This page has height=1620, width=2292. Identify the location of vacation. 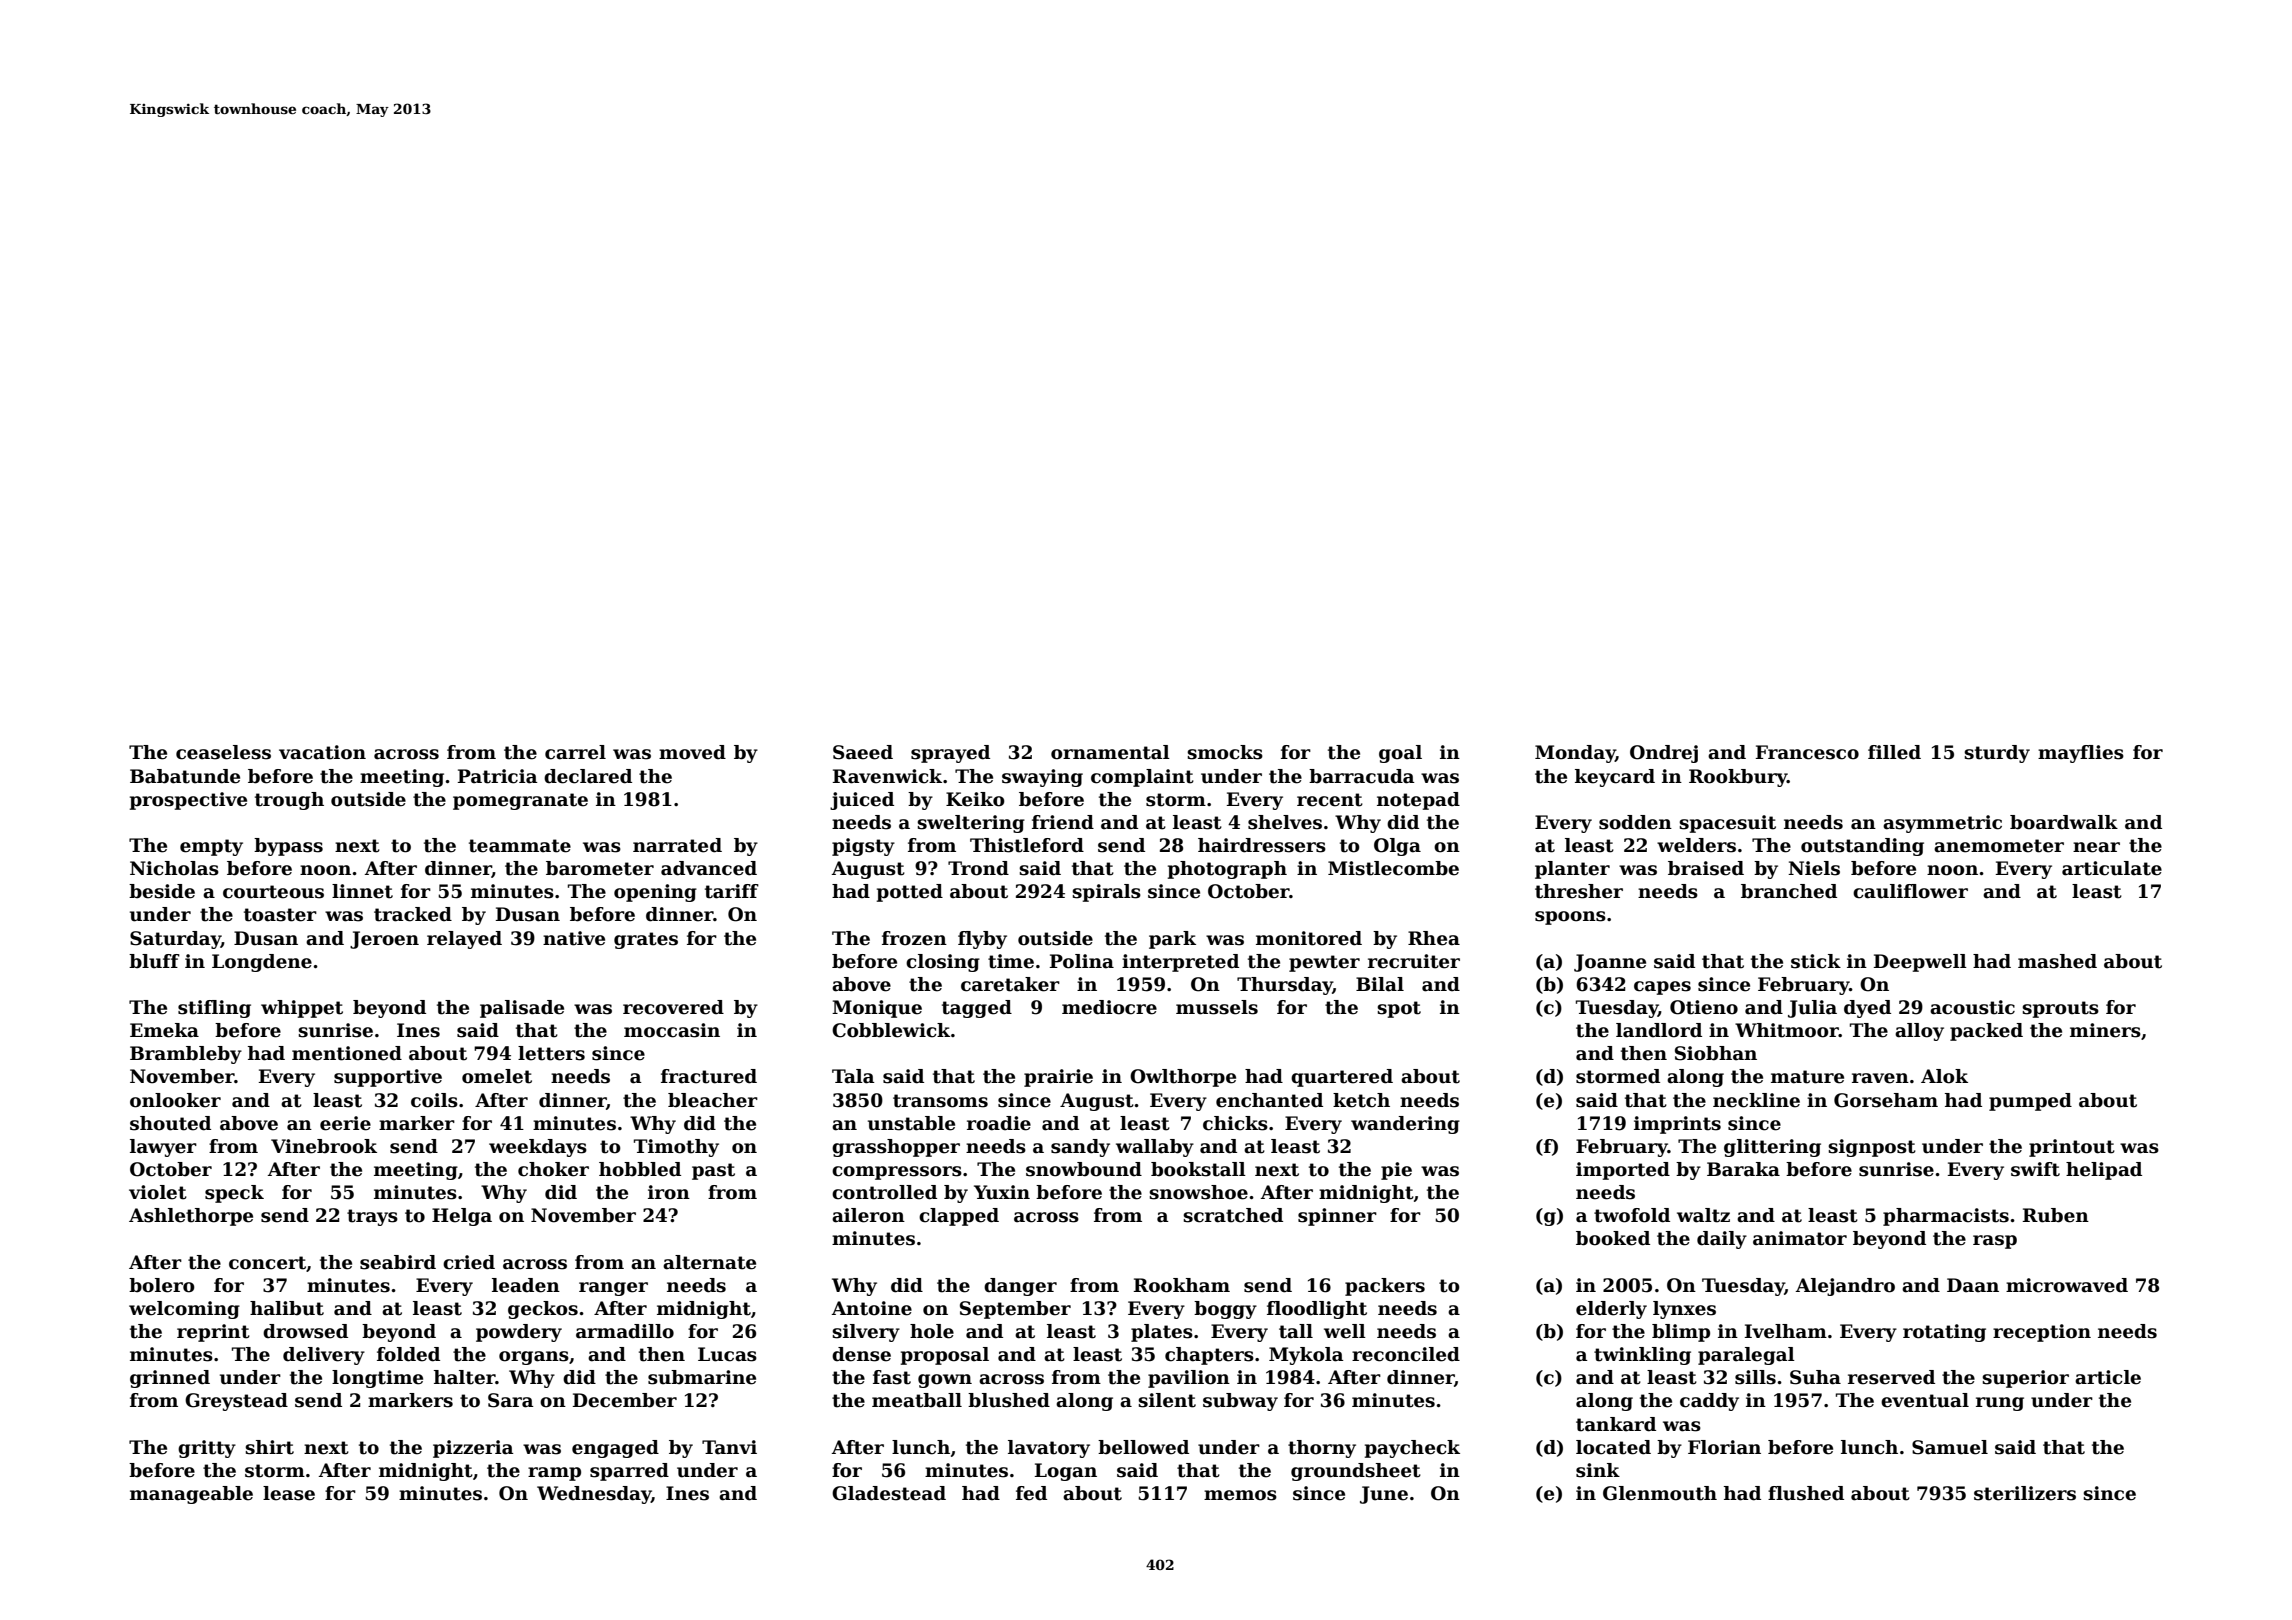
(322, 752).
